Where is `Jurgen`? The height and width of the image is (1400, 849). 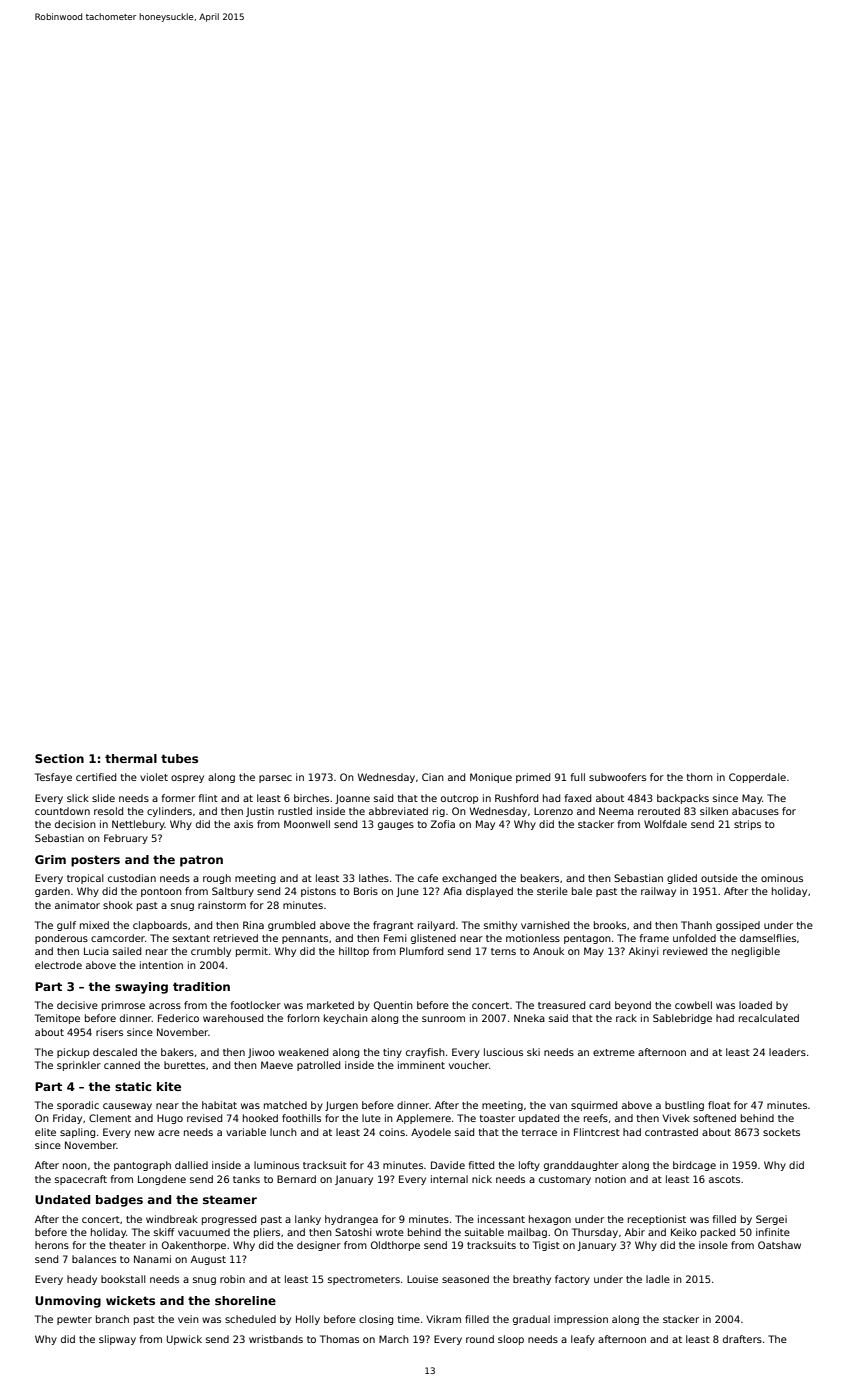 Jurgen is located at coordinates (341, 1106).
